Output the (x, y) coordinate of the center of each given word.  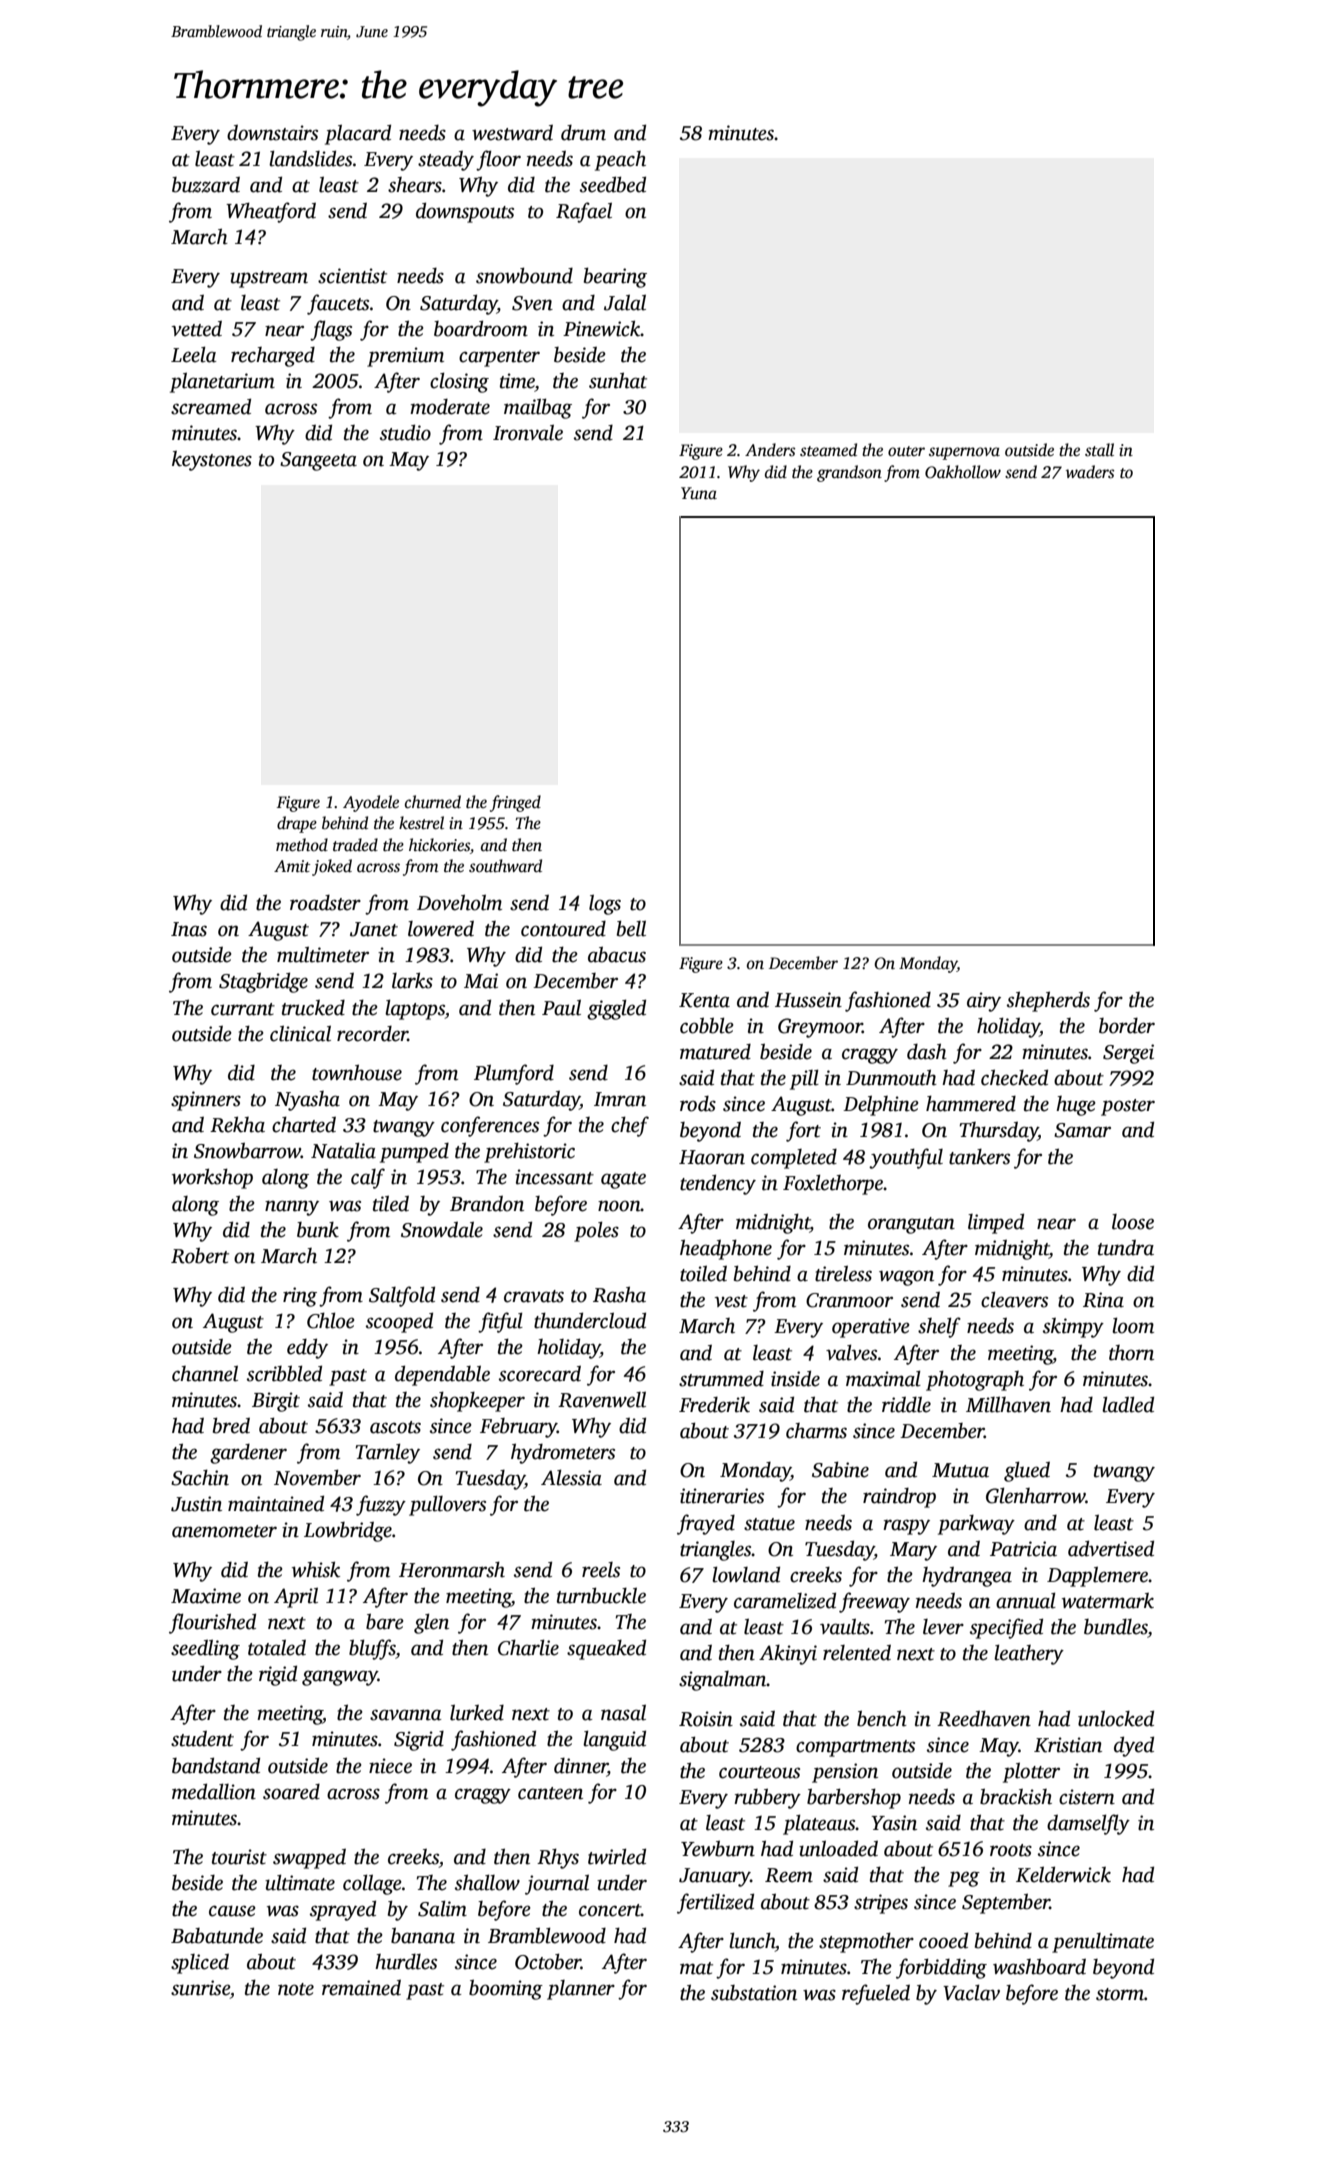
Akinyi (788, 1655)
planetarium (222, 382)
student (202, 1739)
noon (619, 1206)
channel (205, 1373)
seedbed (613, 184)
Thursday (998, 1132)
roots (1011, 1850)
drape (297, 824)
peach (620, 161)
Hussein (808, 1000)
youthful (906, 1158)
